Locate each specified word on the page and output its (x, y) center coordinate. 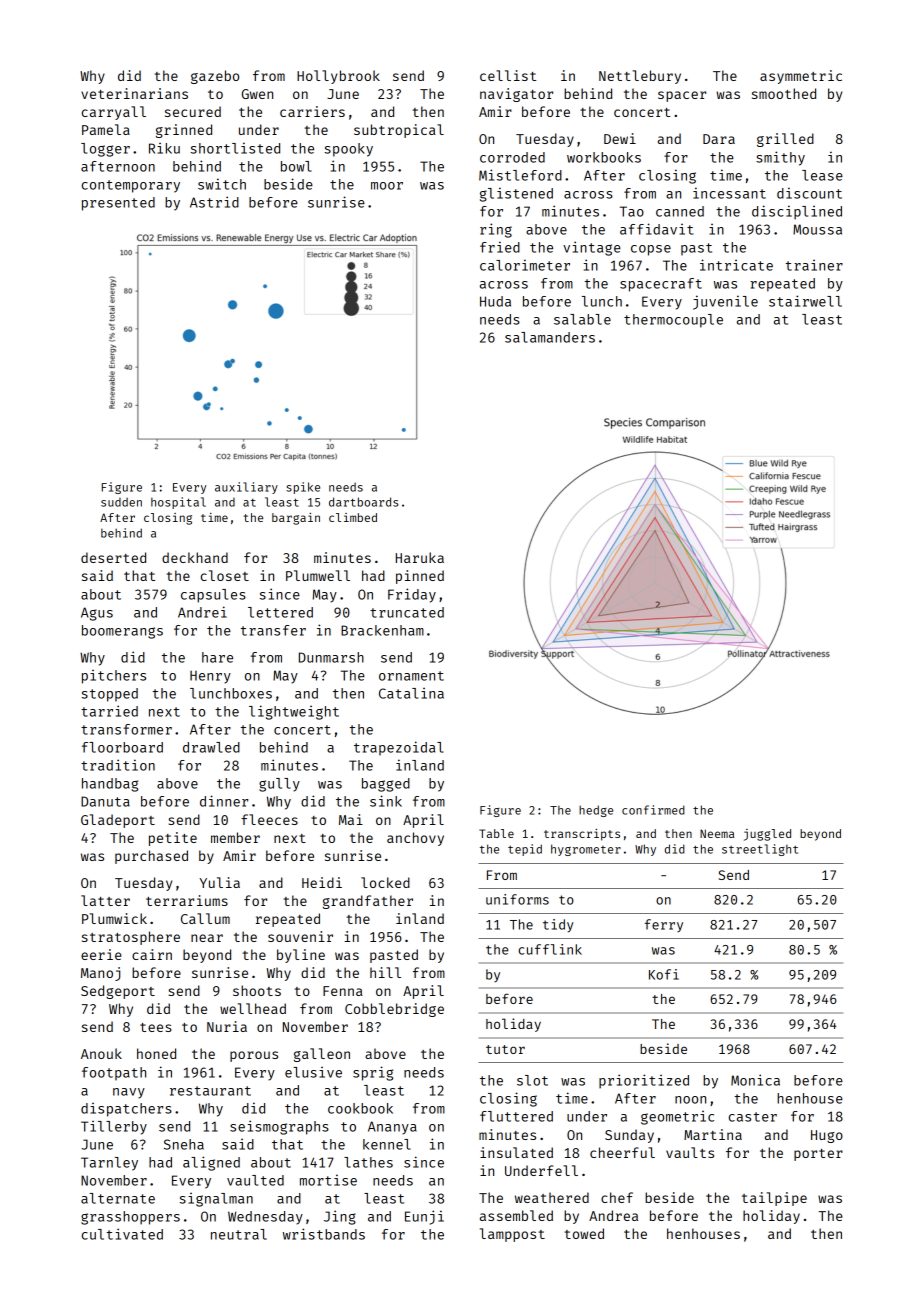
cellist (508, 75)
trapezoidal (399, 748)
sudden (121, 502)
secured (193, 111)
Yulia (219, 882)
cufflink (550, 949)
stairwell (805, 301)
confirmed (653, 810)
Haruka (420, 557)
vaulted (255, 1180)
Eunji (424, 1217)
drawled (211, 747)
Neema (717, 833)
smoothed (784, 93)
